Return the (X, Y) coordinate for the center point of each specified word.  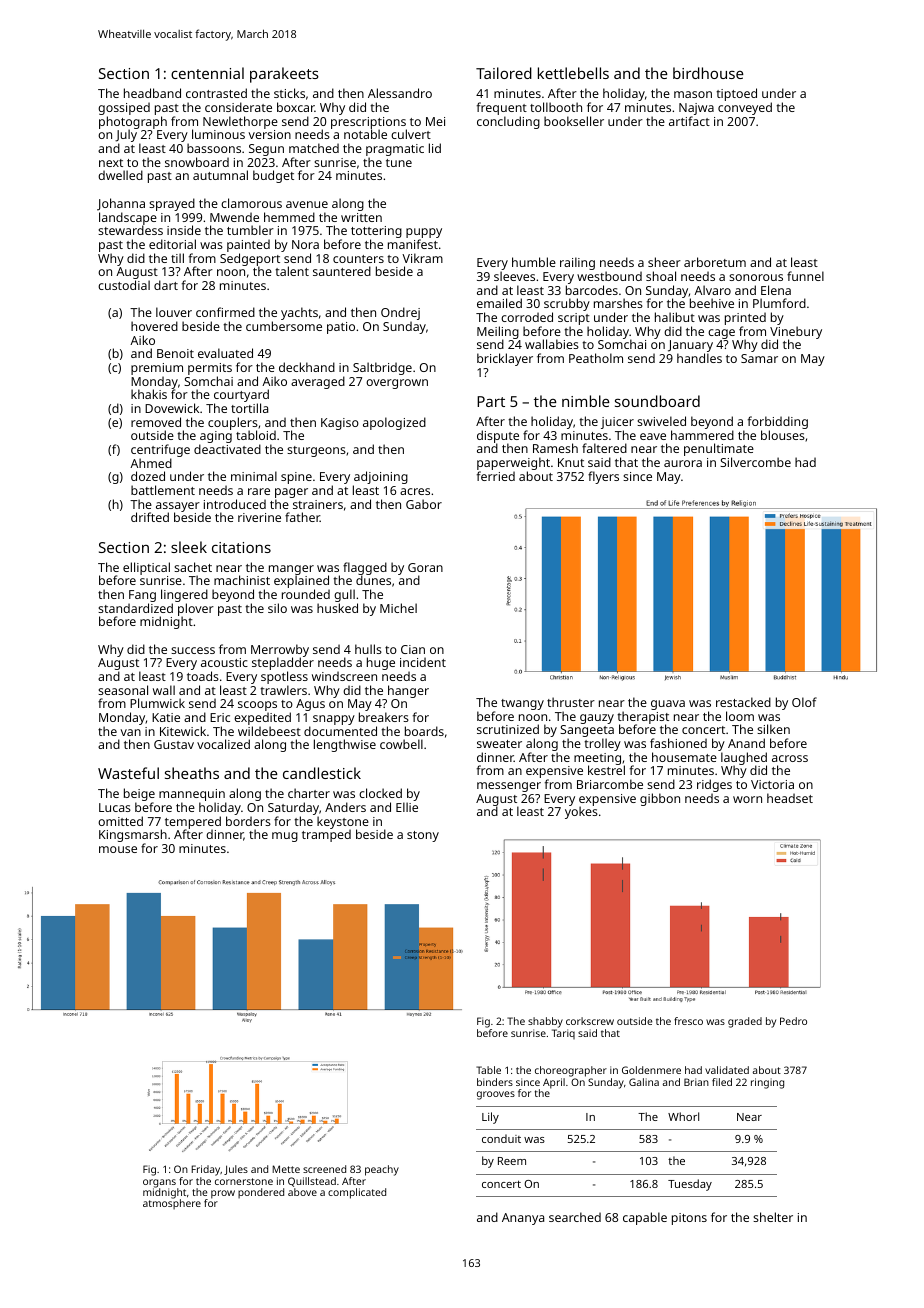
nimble (586, 401)
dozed (148, 476)
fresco (688, 1021)
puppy (424, 233)
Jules (236, 1170)
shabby (545, 1022)
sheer (664, 262)
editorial (172, 244)
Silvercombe (755, 462)
